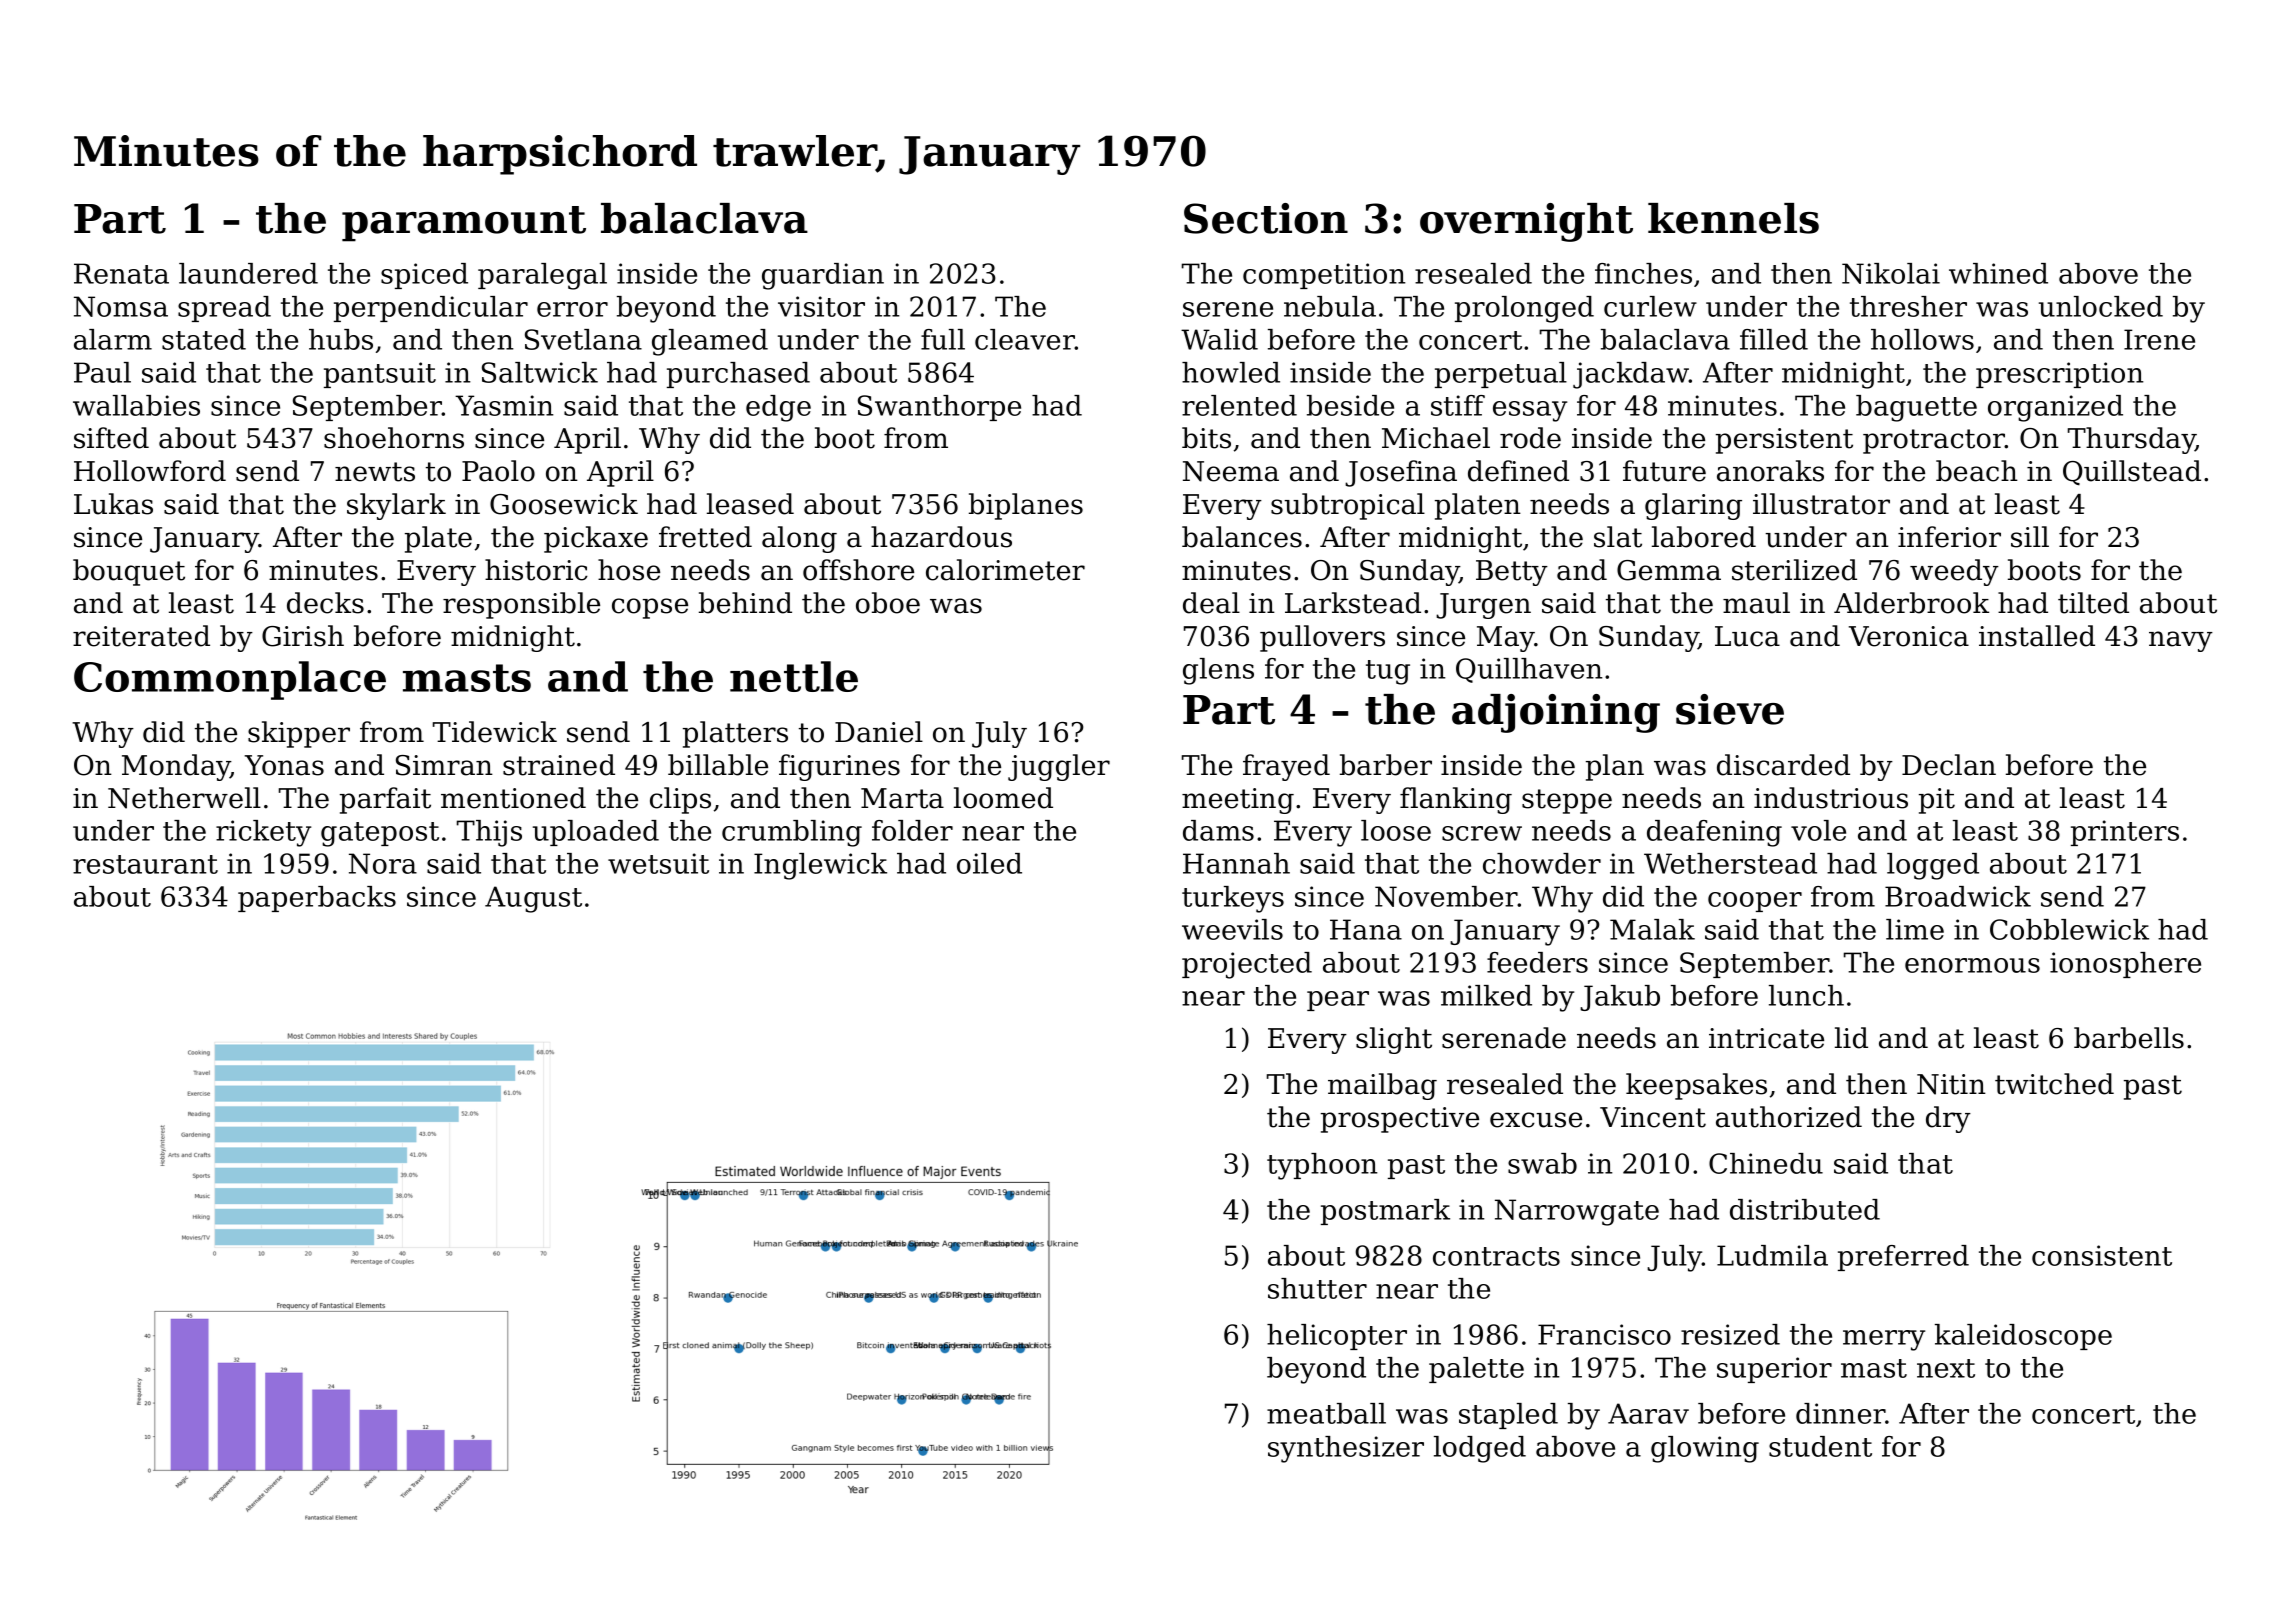 The width and height of the document is (2292, 1620). What do you see at coordinates (1346, 1449) in the document?
I see `synthesizer` at bounding box center [1346, 1449].
